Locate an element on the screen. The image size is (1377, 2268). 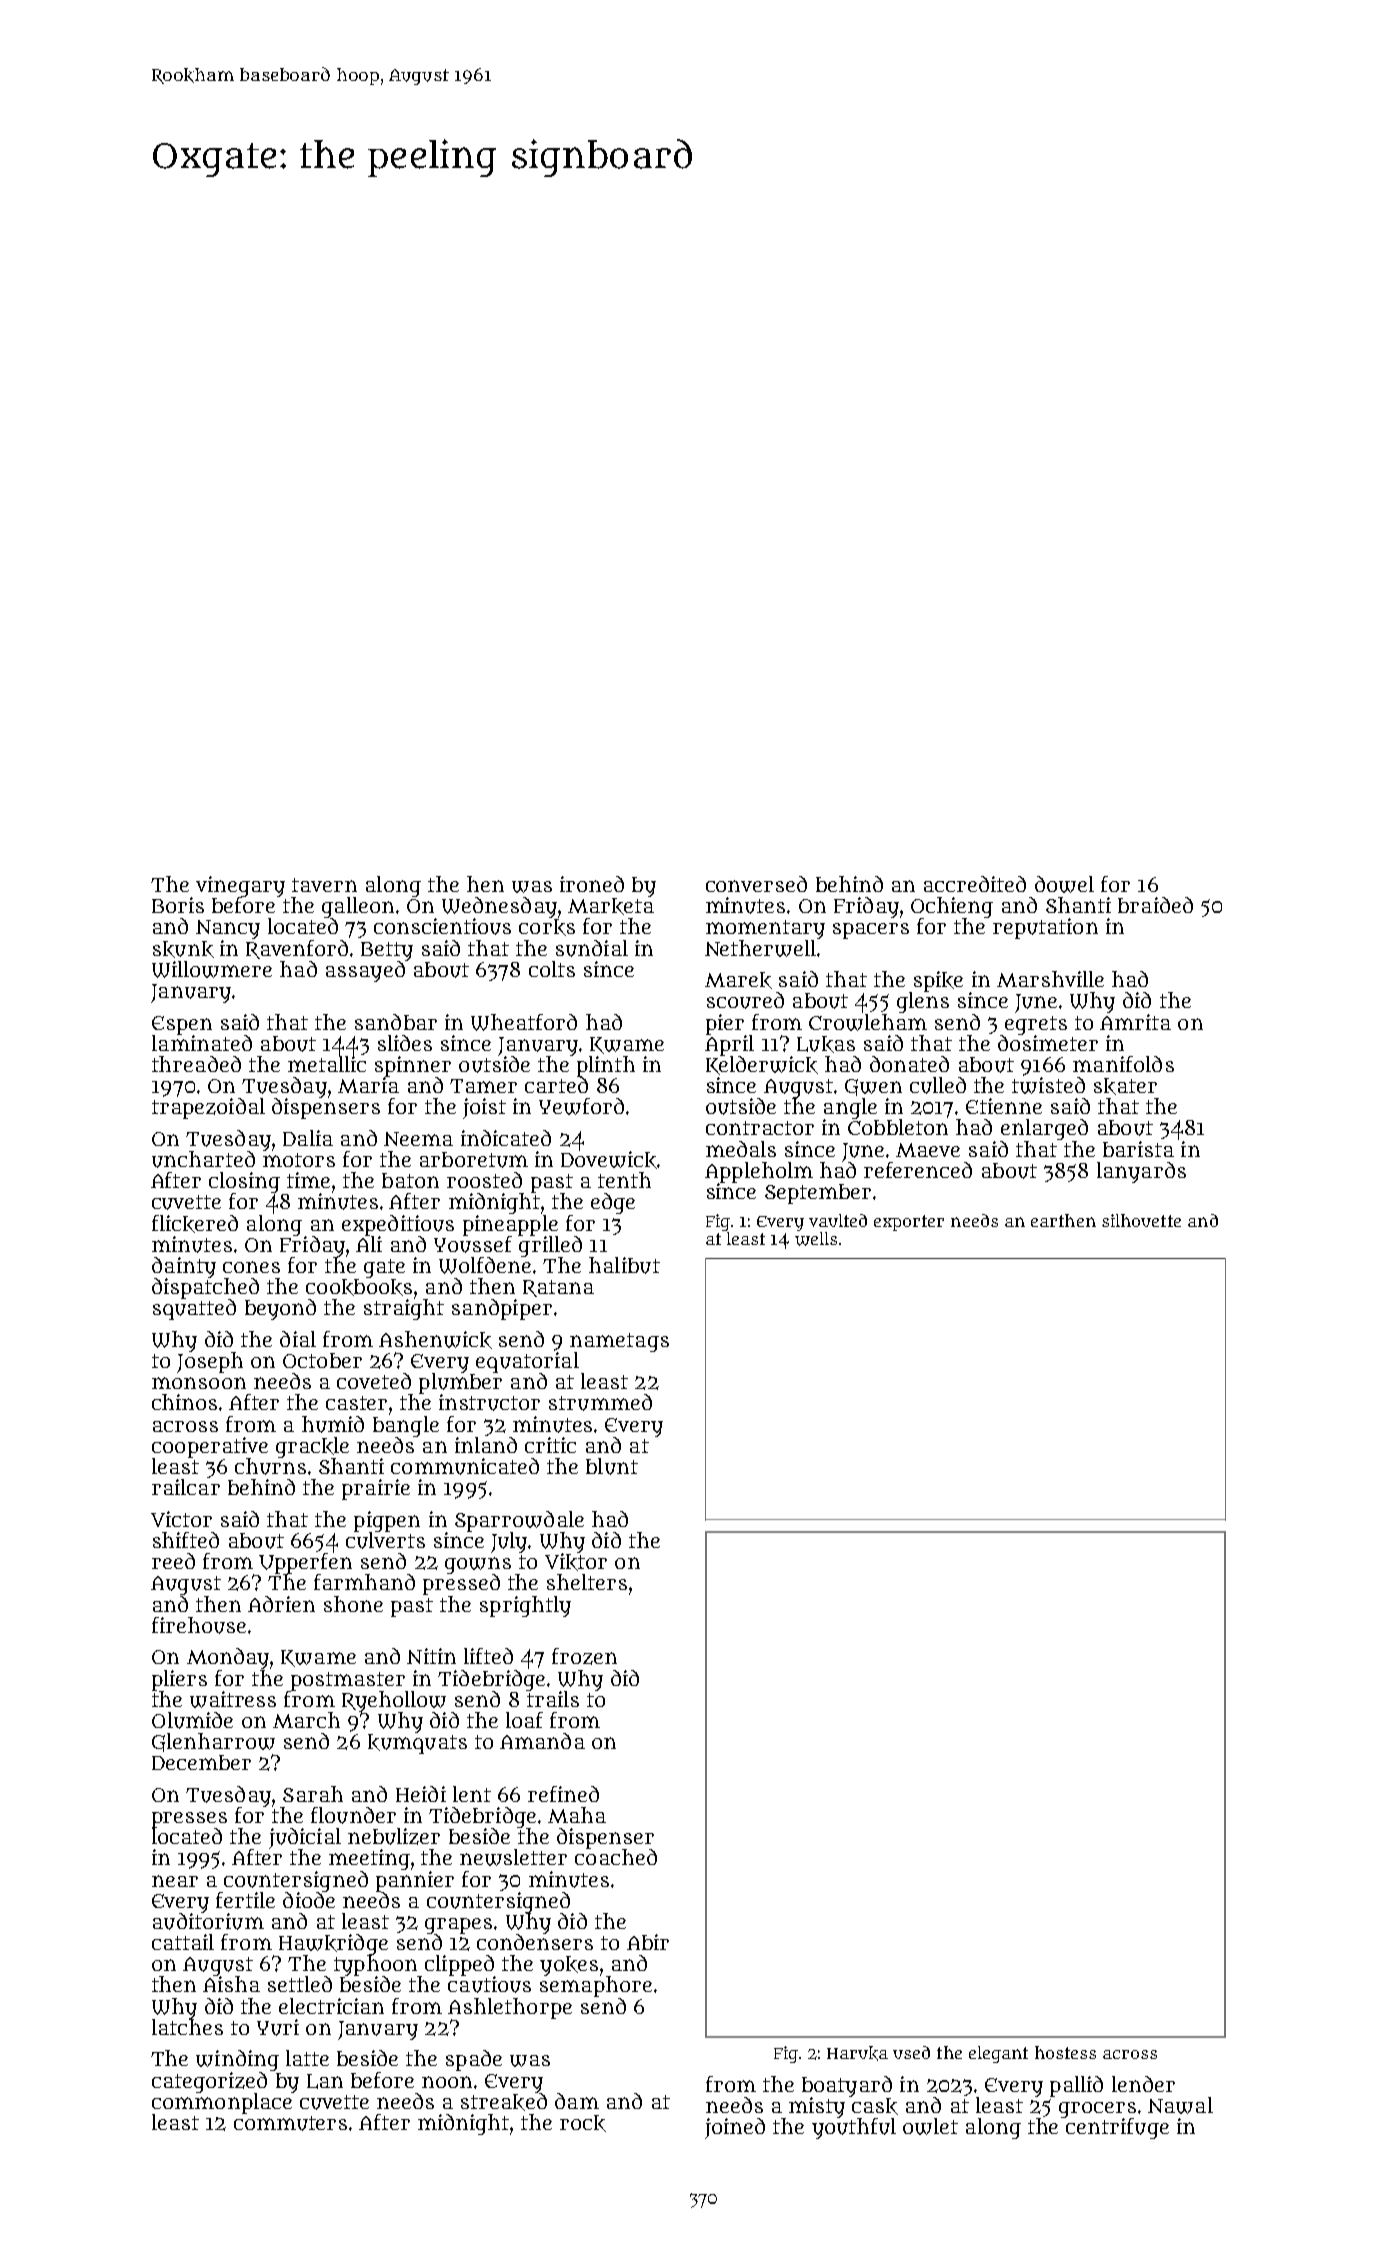
grackle is located at coordinates (312, 1447).
